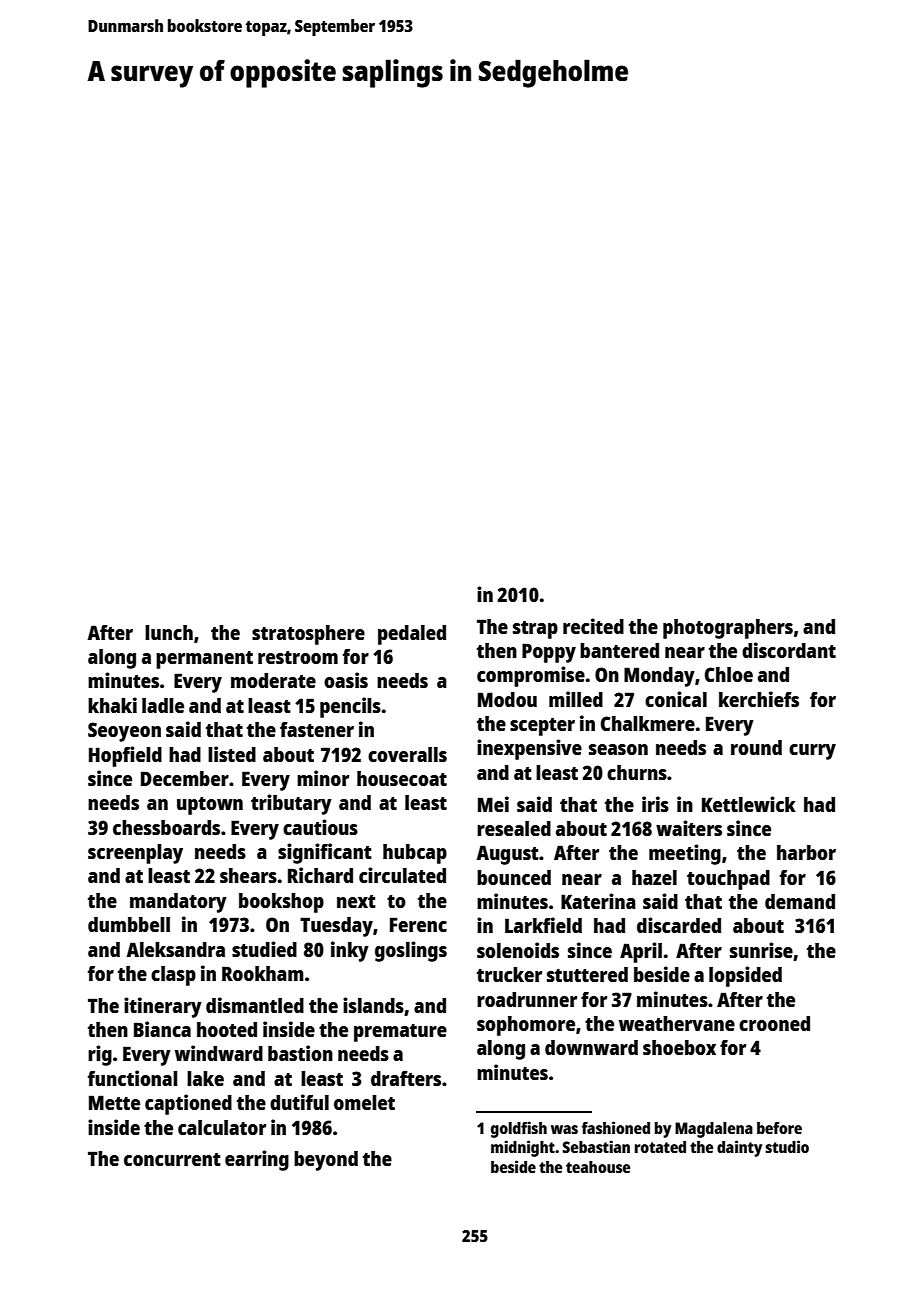  I want to click on sunrise, so click(761, 950).
